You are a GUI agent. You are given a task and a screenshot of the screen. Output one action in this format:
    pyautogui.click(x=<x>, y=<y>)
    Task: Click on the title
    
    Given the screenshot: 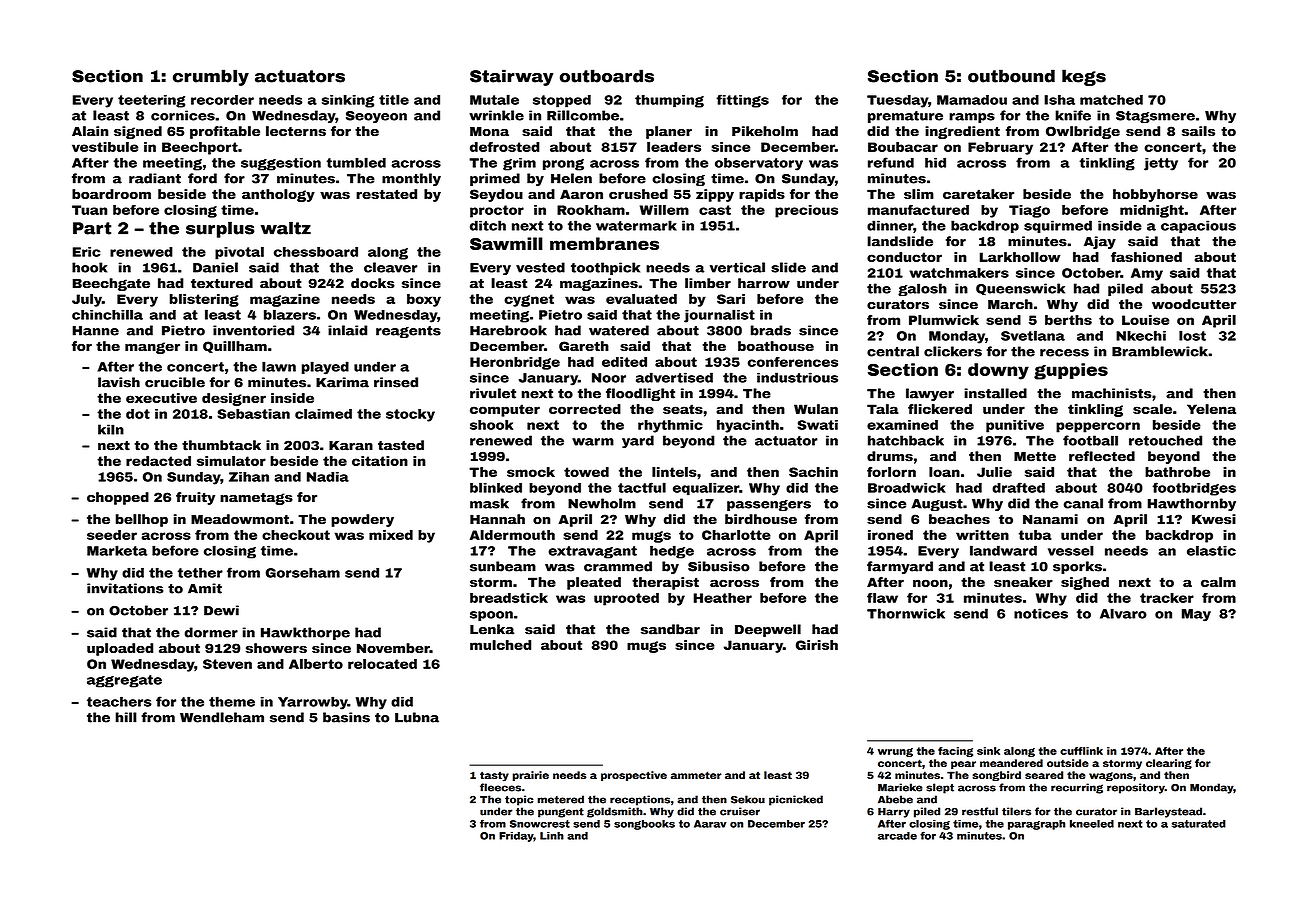 What is the action you would take?
    pyautogui.click(x=394, y=99)
